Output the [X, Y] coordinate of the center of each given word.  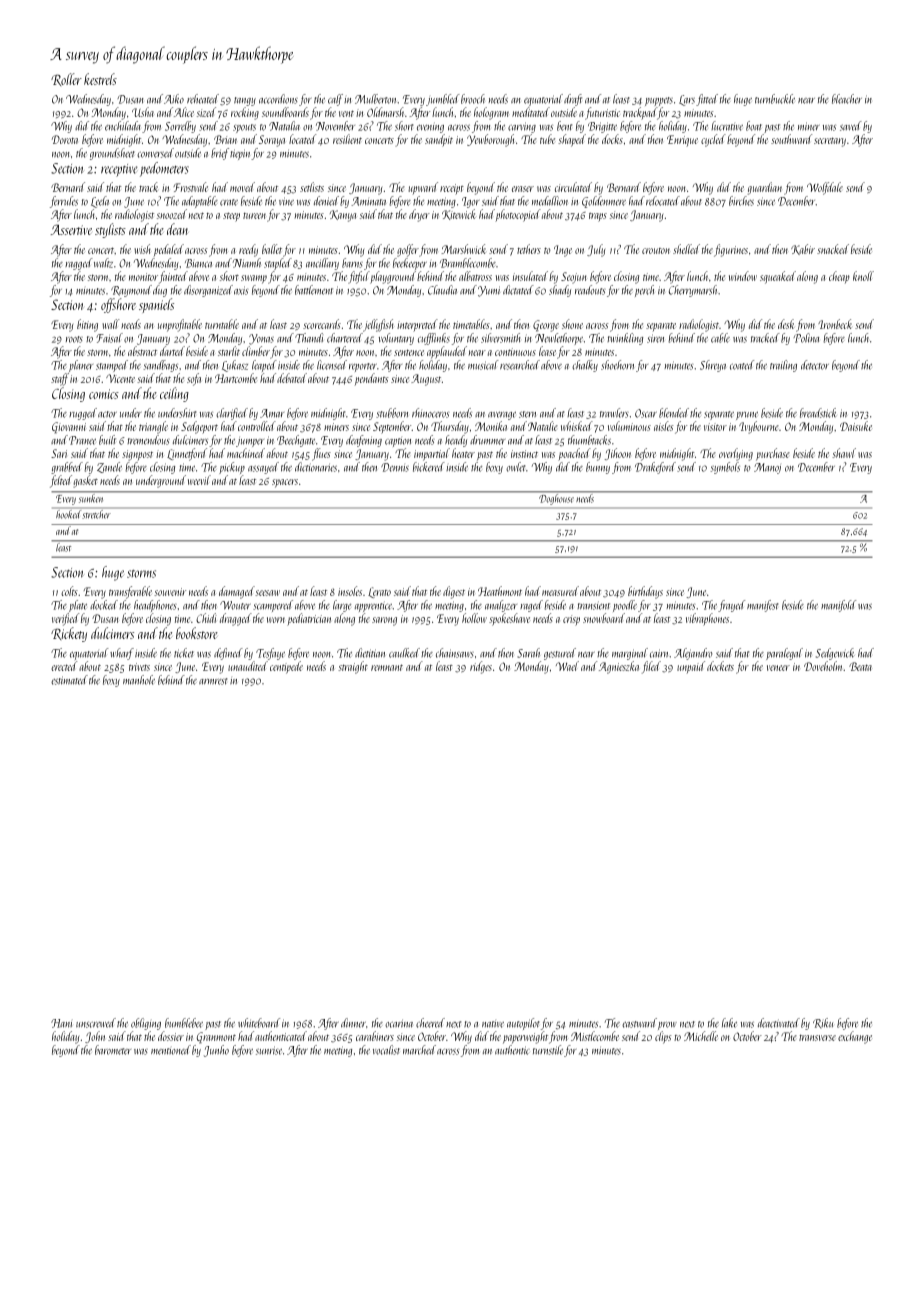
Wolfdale [825, 188]
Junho [216, 1051]
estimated [69, 680]
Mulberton [376, 99]
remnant [387, 667]
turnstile [548, 1050]
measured [560, 591]
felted [61, 481]
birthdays [645, 592]
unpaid [691, 667]
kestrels [100, 79]
